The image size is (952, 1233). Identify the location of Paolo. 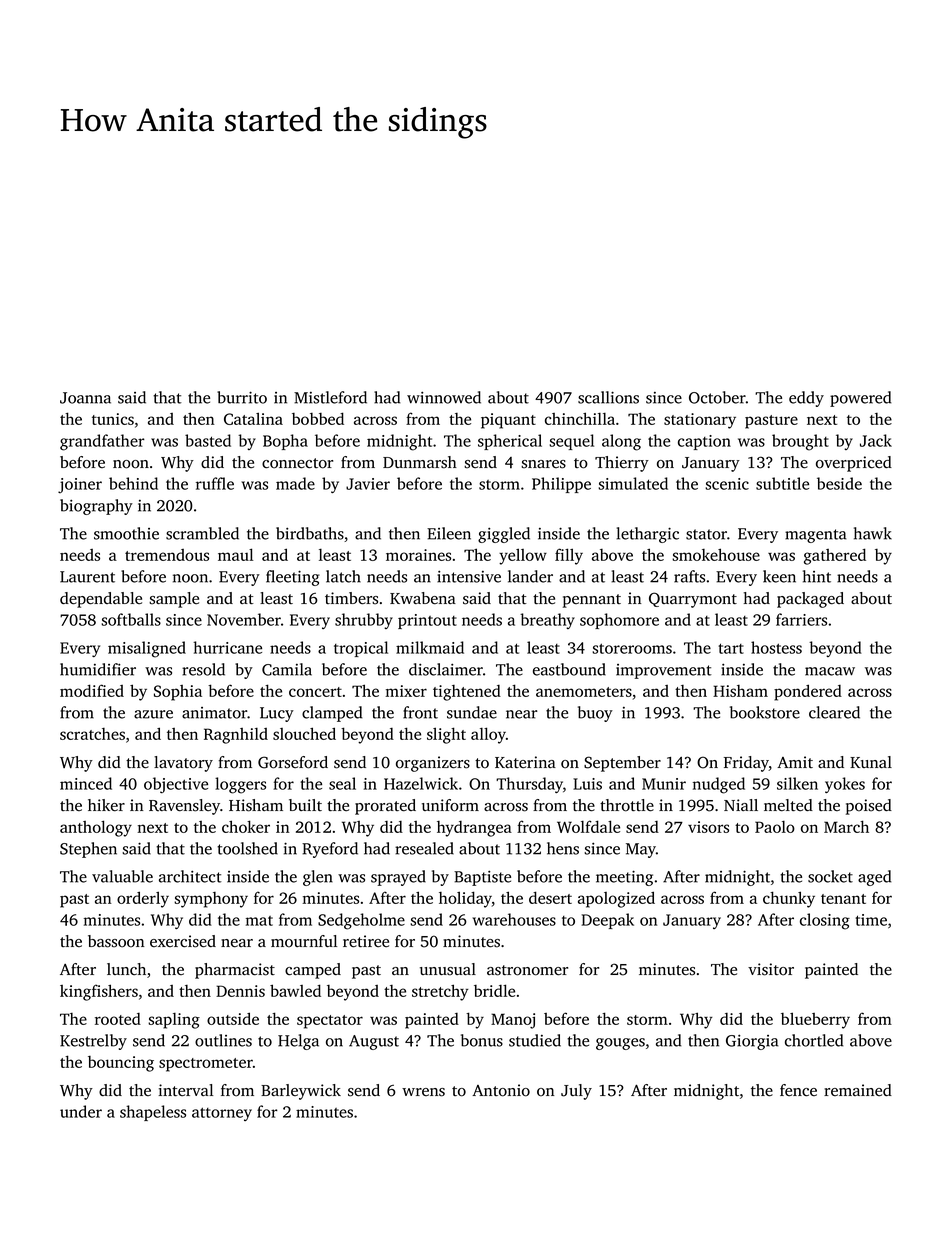
(775, 827).
